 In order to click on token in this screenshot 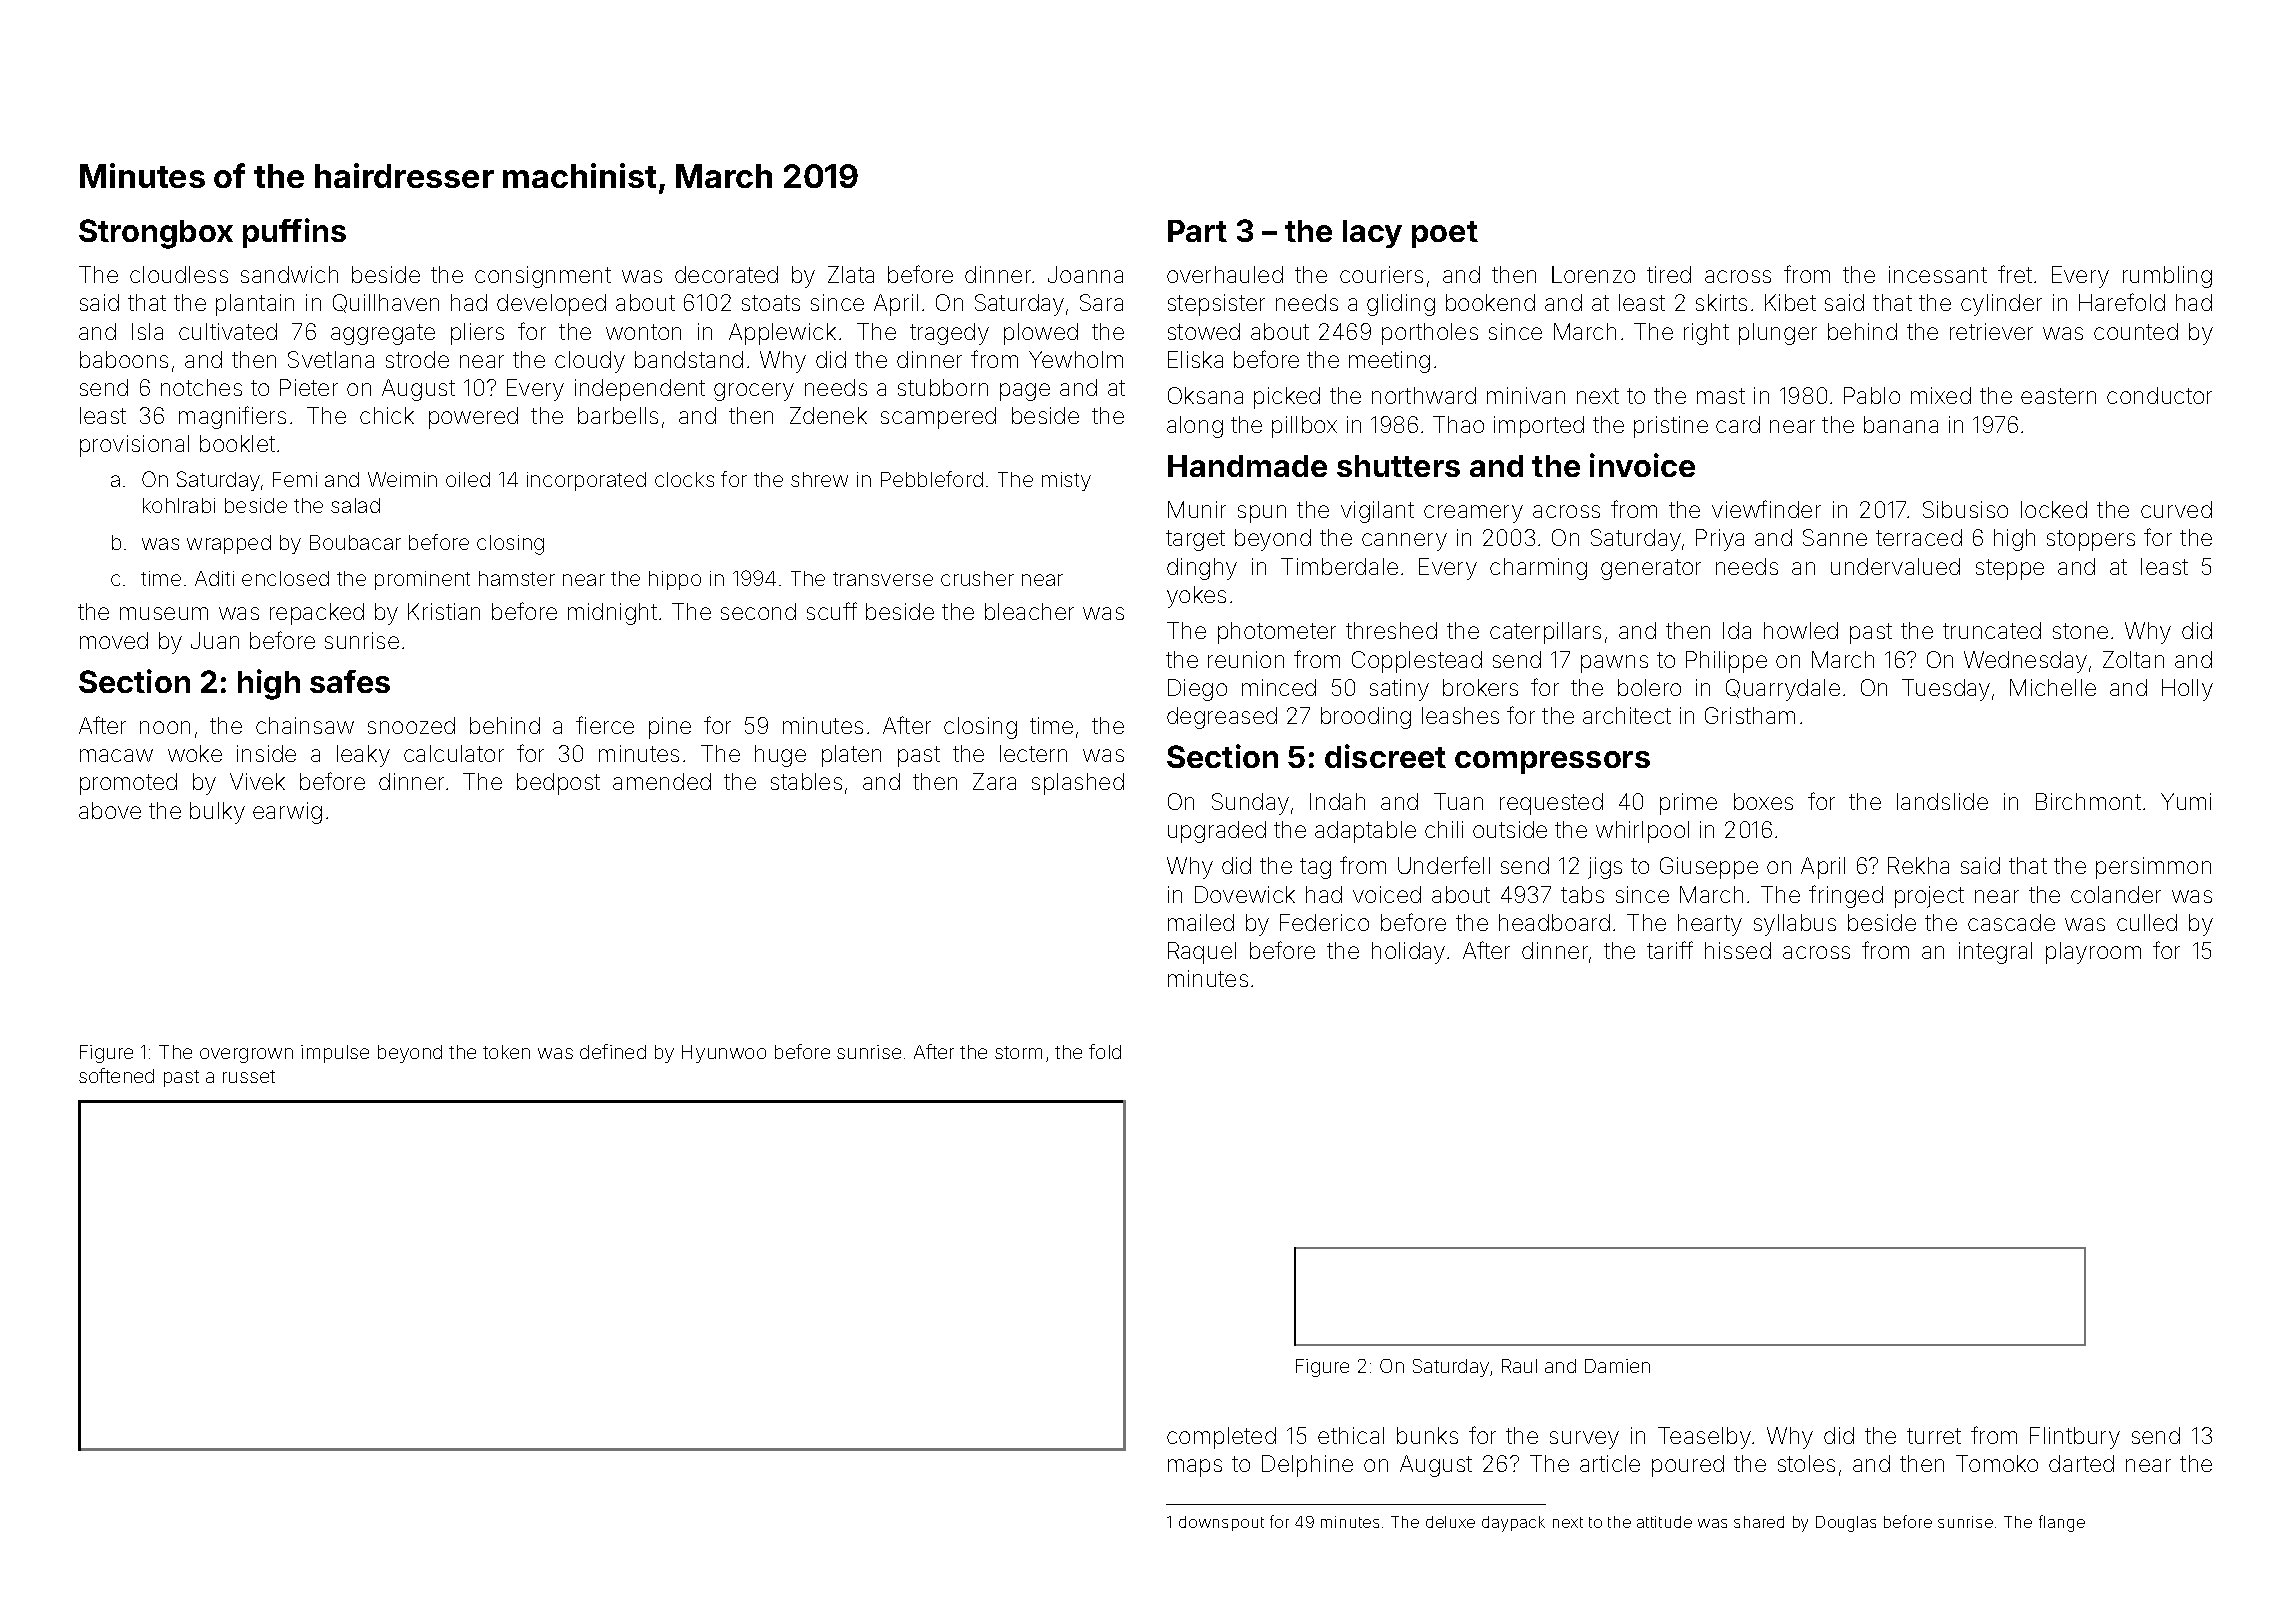, I will do `click(506, 1052)`.
